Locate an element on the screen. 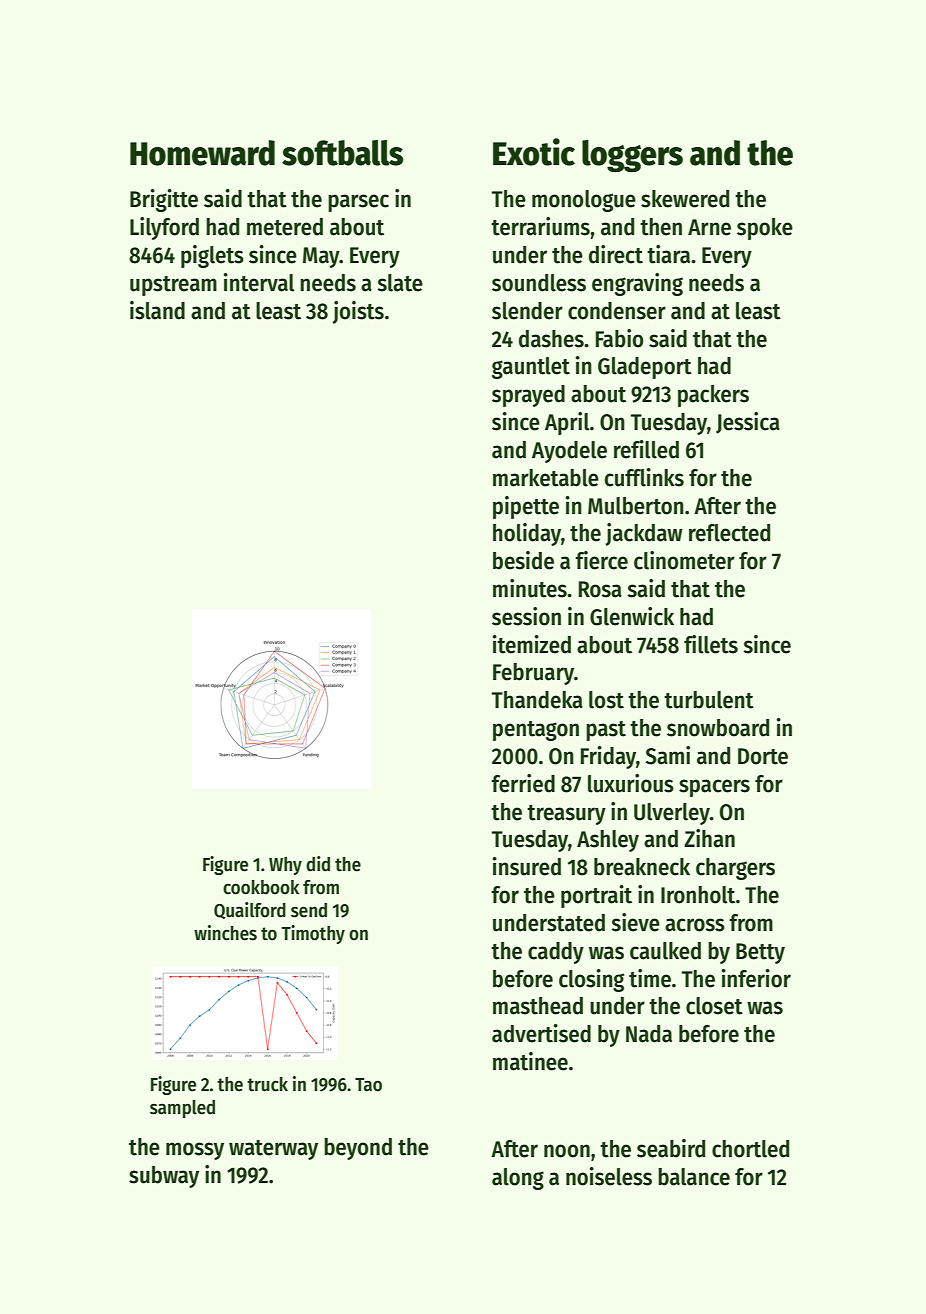 The width and height of the screenshot is (926, 1314). Homeward is located at coordinates (202, 153).
